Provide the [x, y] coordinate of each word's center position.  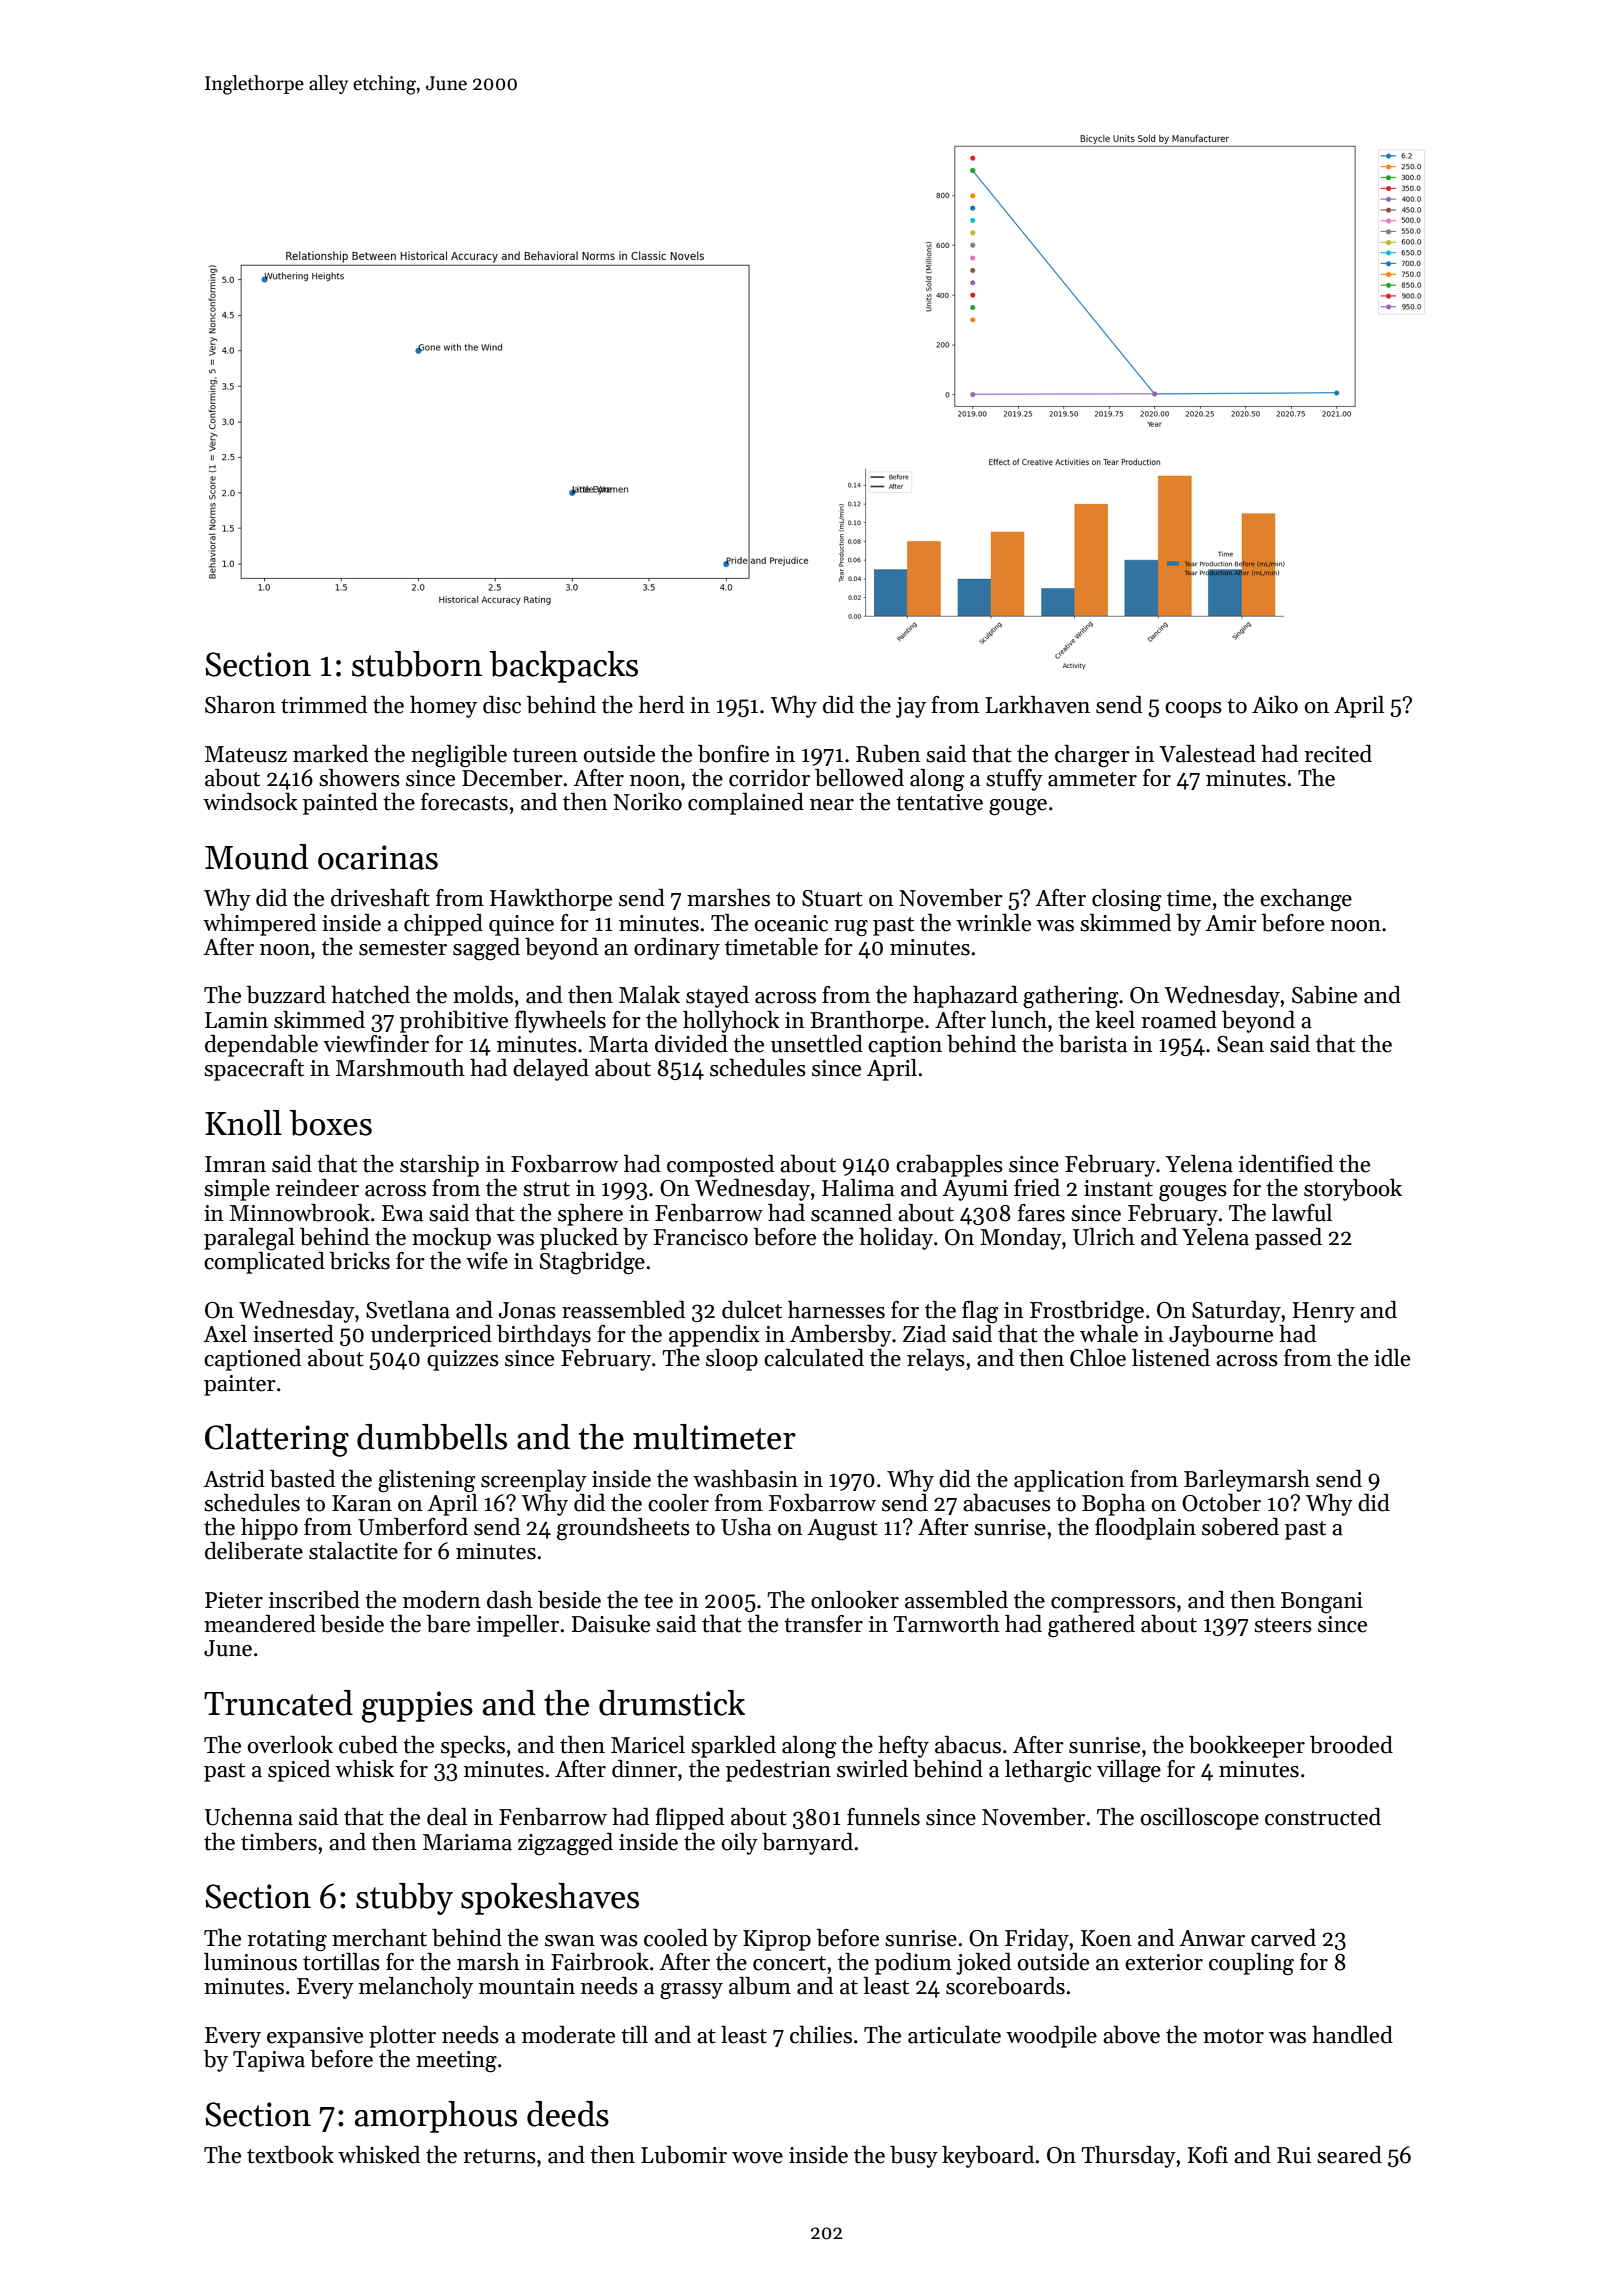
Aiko [1275, 705]
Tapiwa [269, 2061]
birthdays [544, 1336]
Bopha [1113, 1505]
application [1069, 1481]
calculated [814, 1358]
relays [936, 1360]
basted [302, 1479]
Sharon [240, 705]
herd [661, 705]
